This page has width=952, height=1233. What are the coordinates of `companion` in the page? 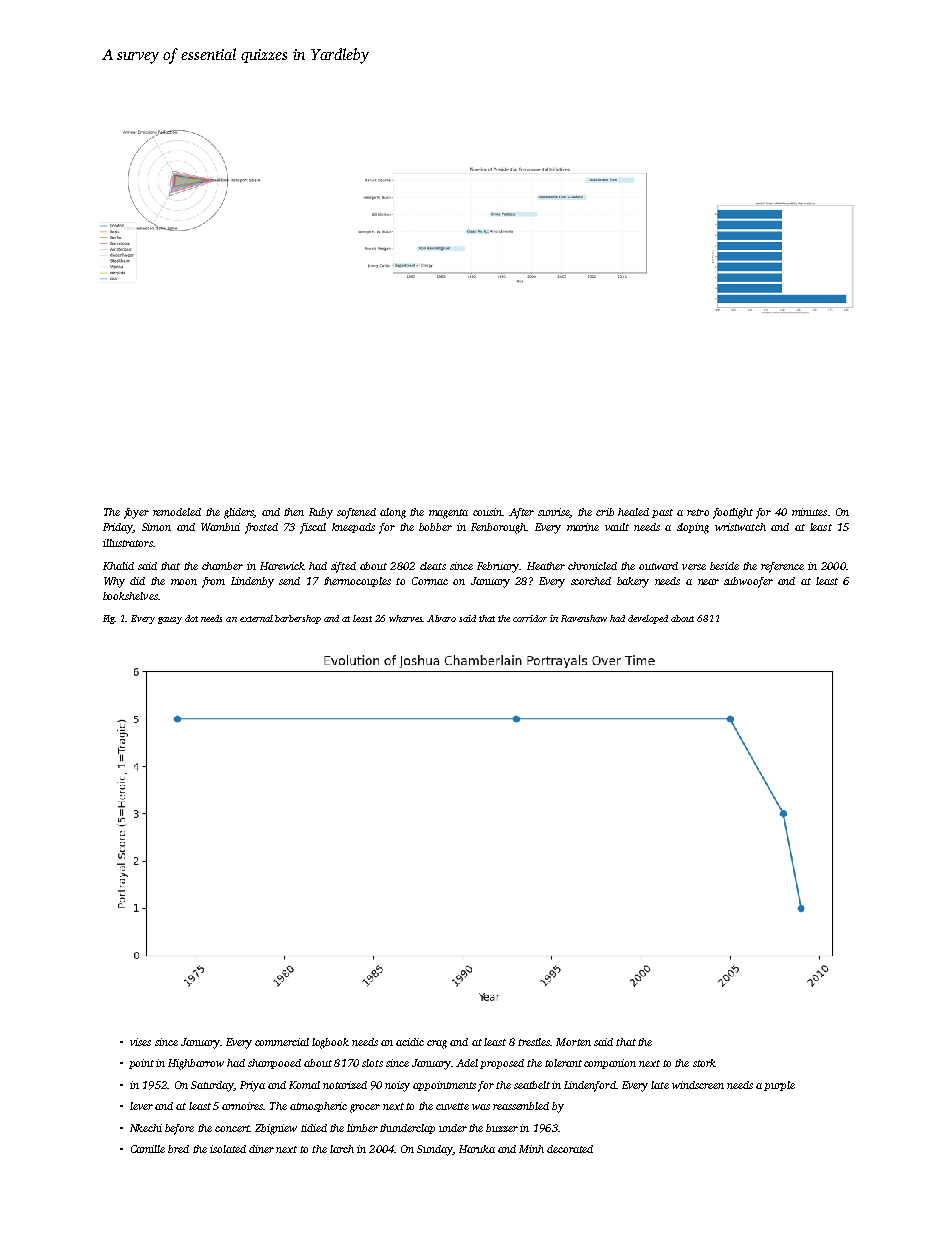 It's located at (610, 1064).
